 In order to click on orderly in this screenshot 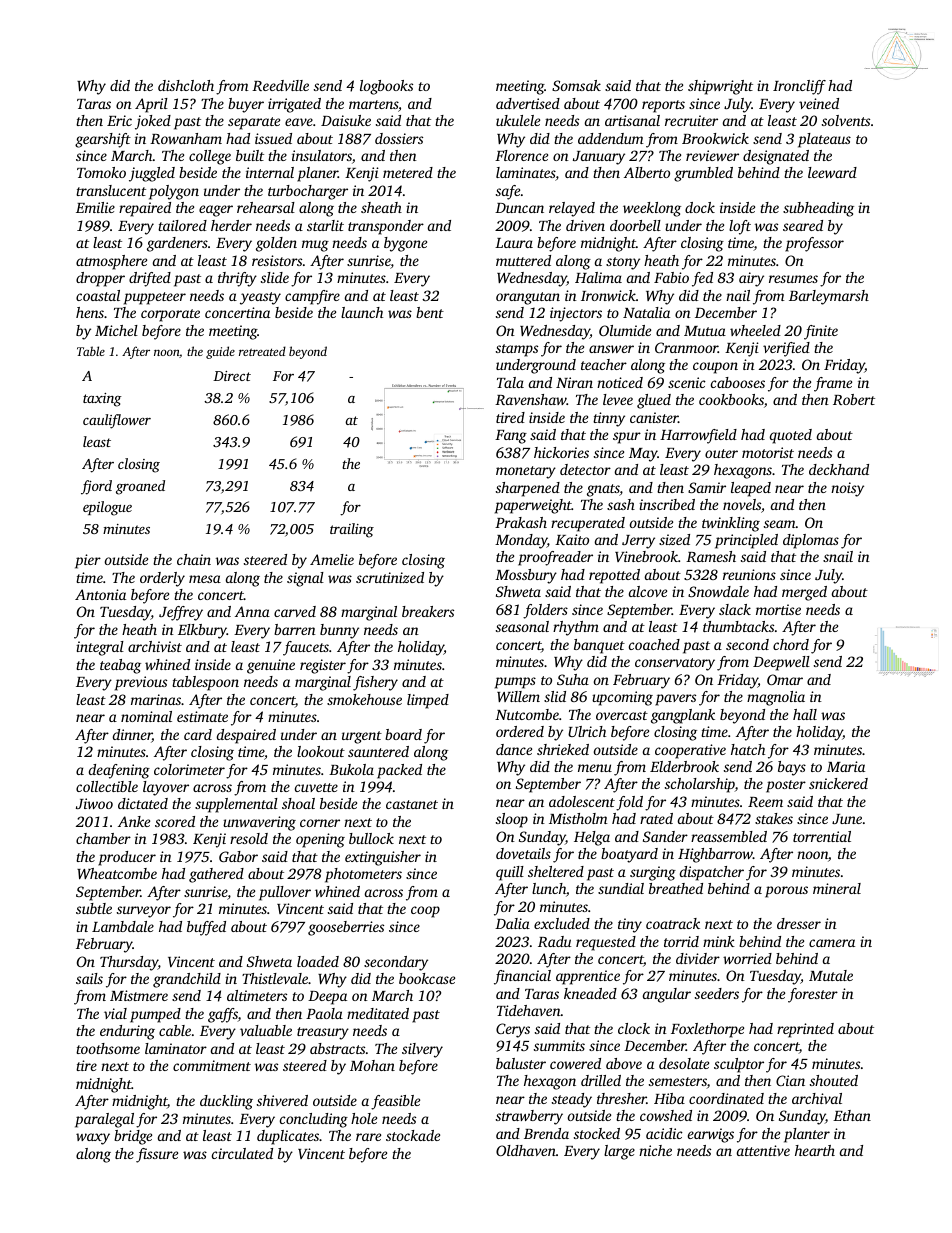, I will do `click(162, 579)`.
